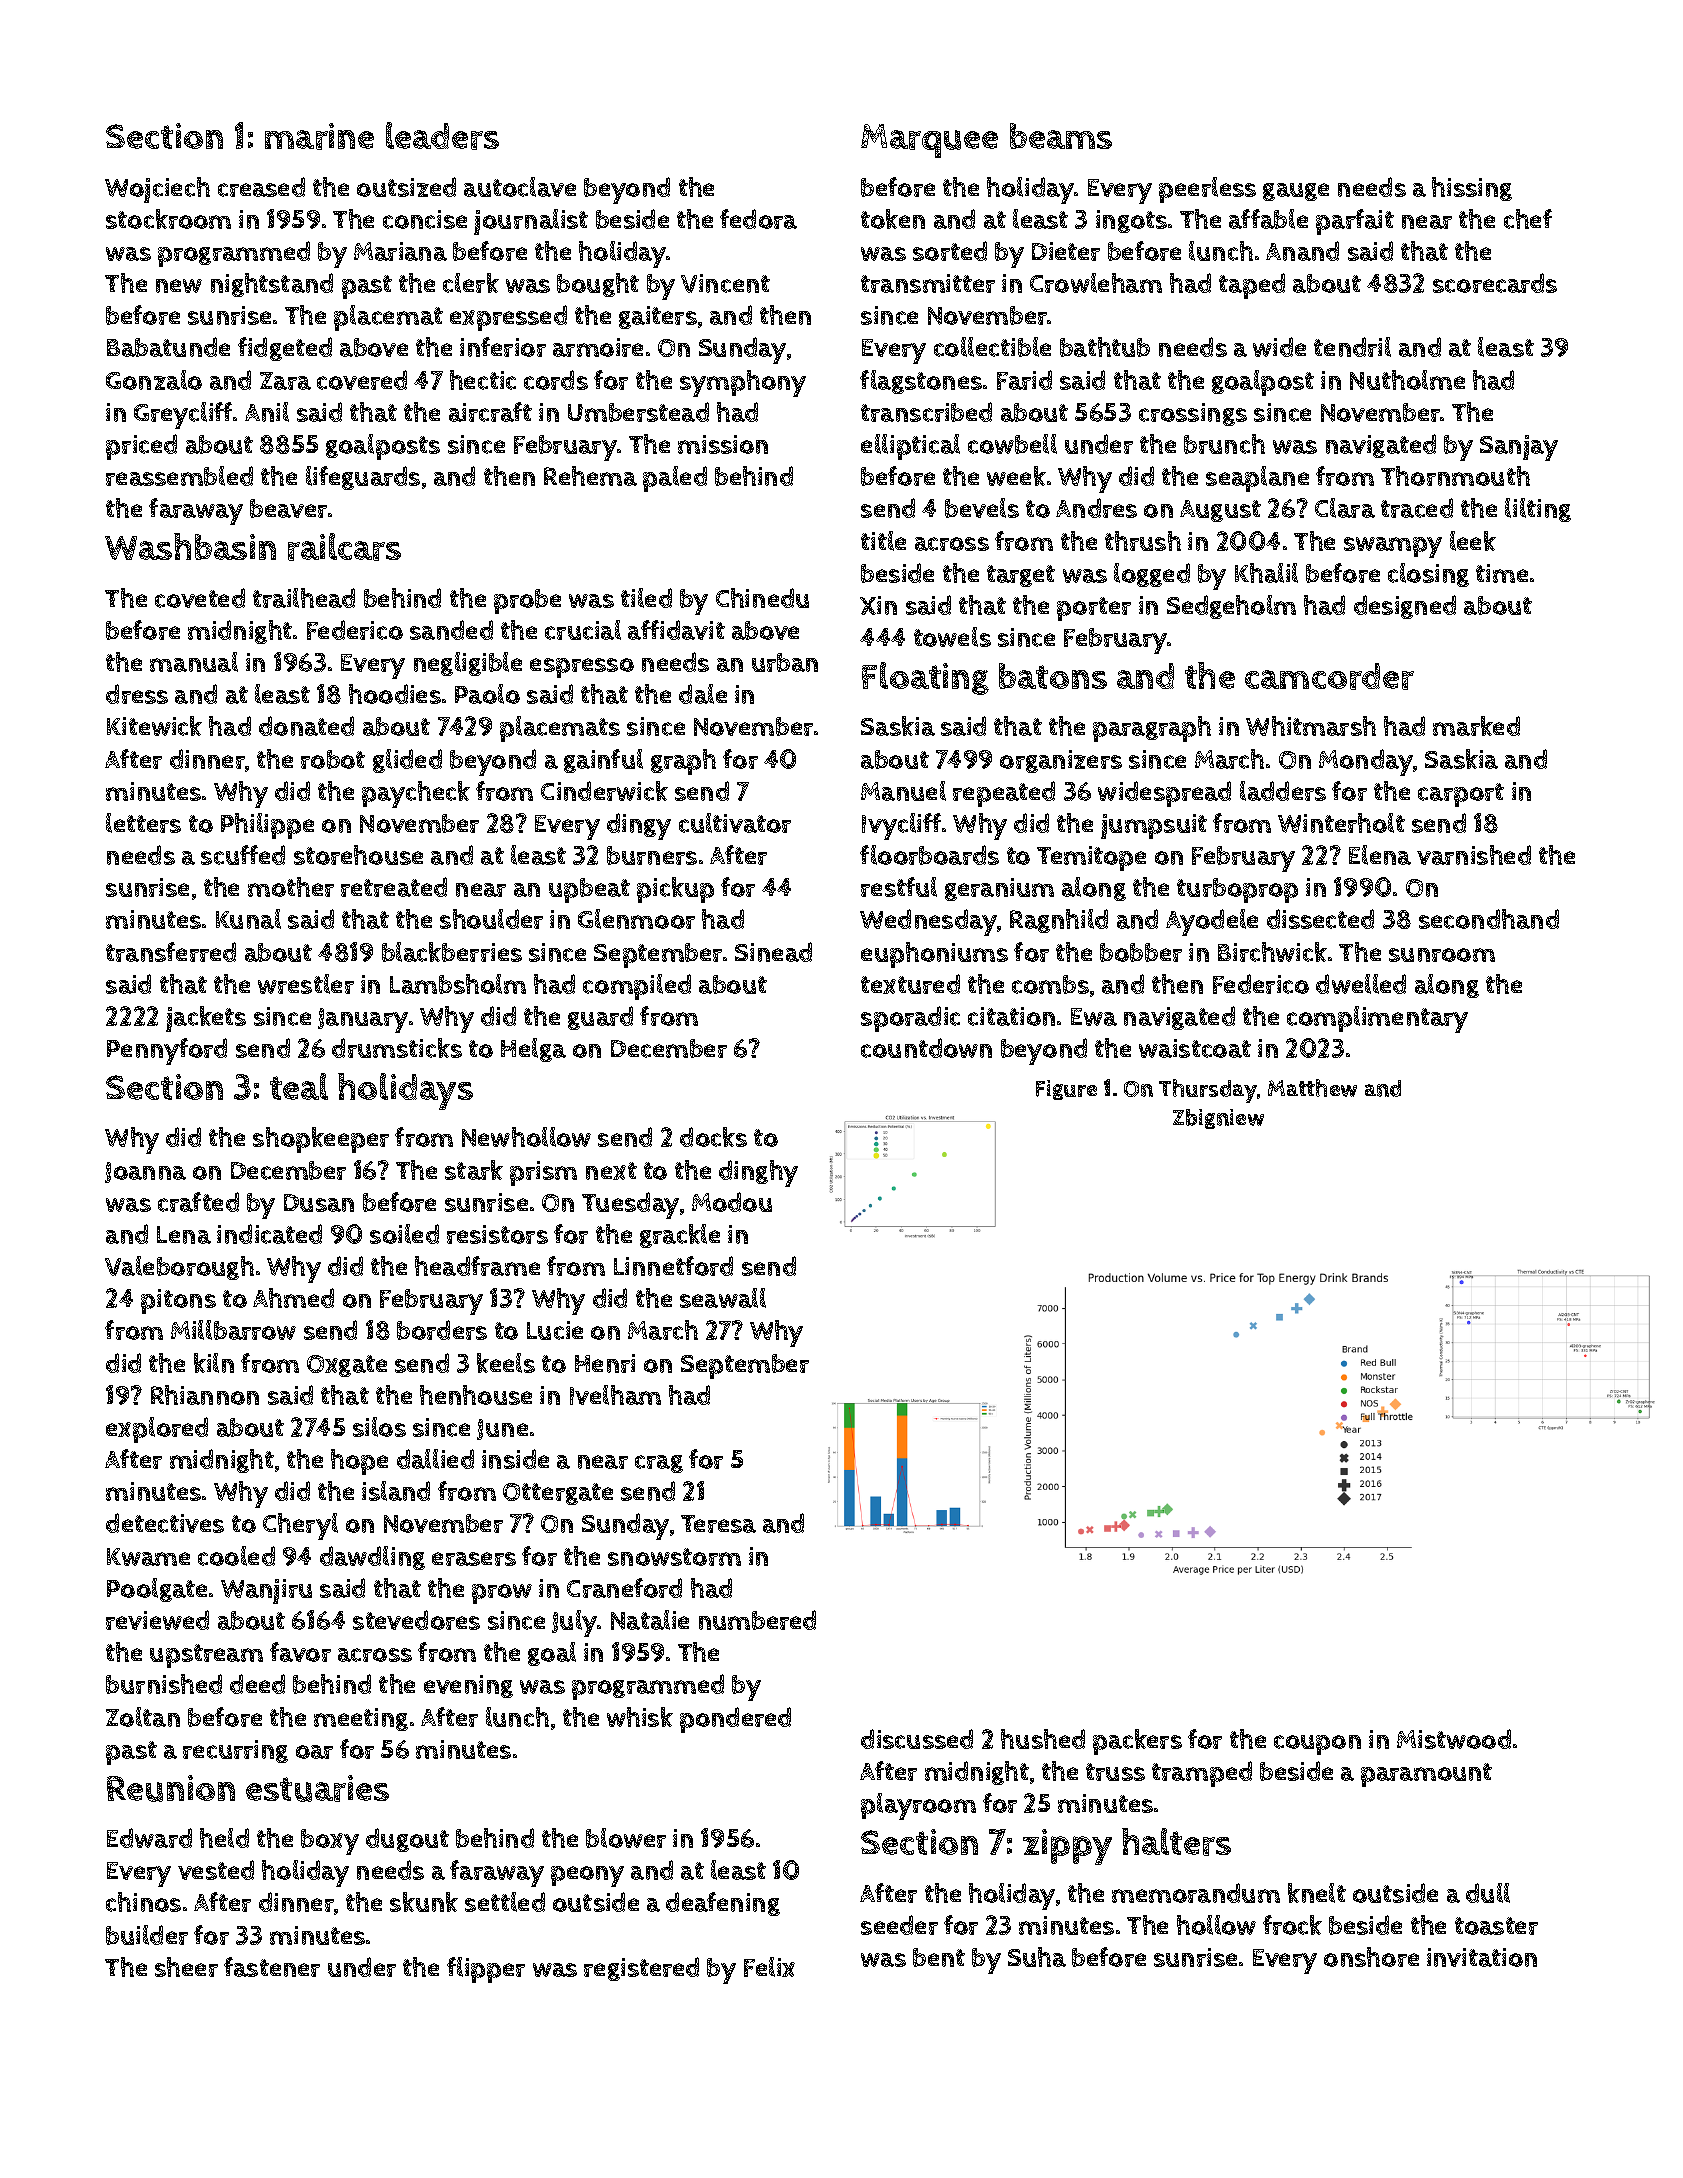  What do you see at coordinates (1320, 919) in the document?
I see `dissected` at bounding box center [1320, 919].
